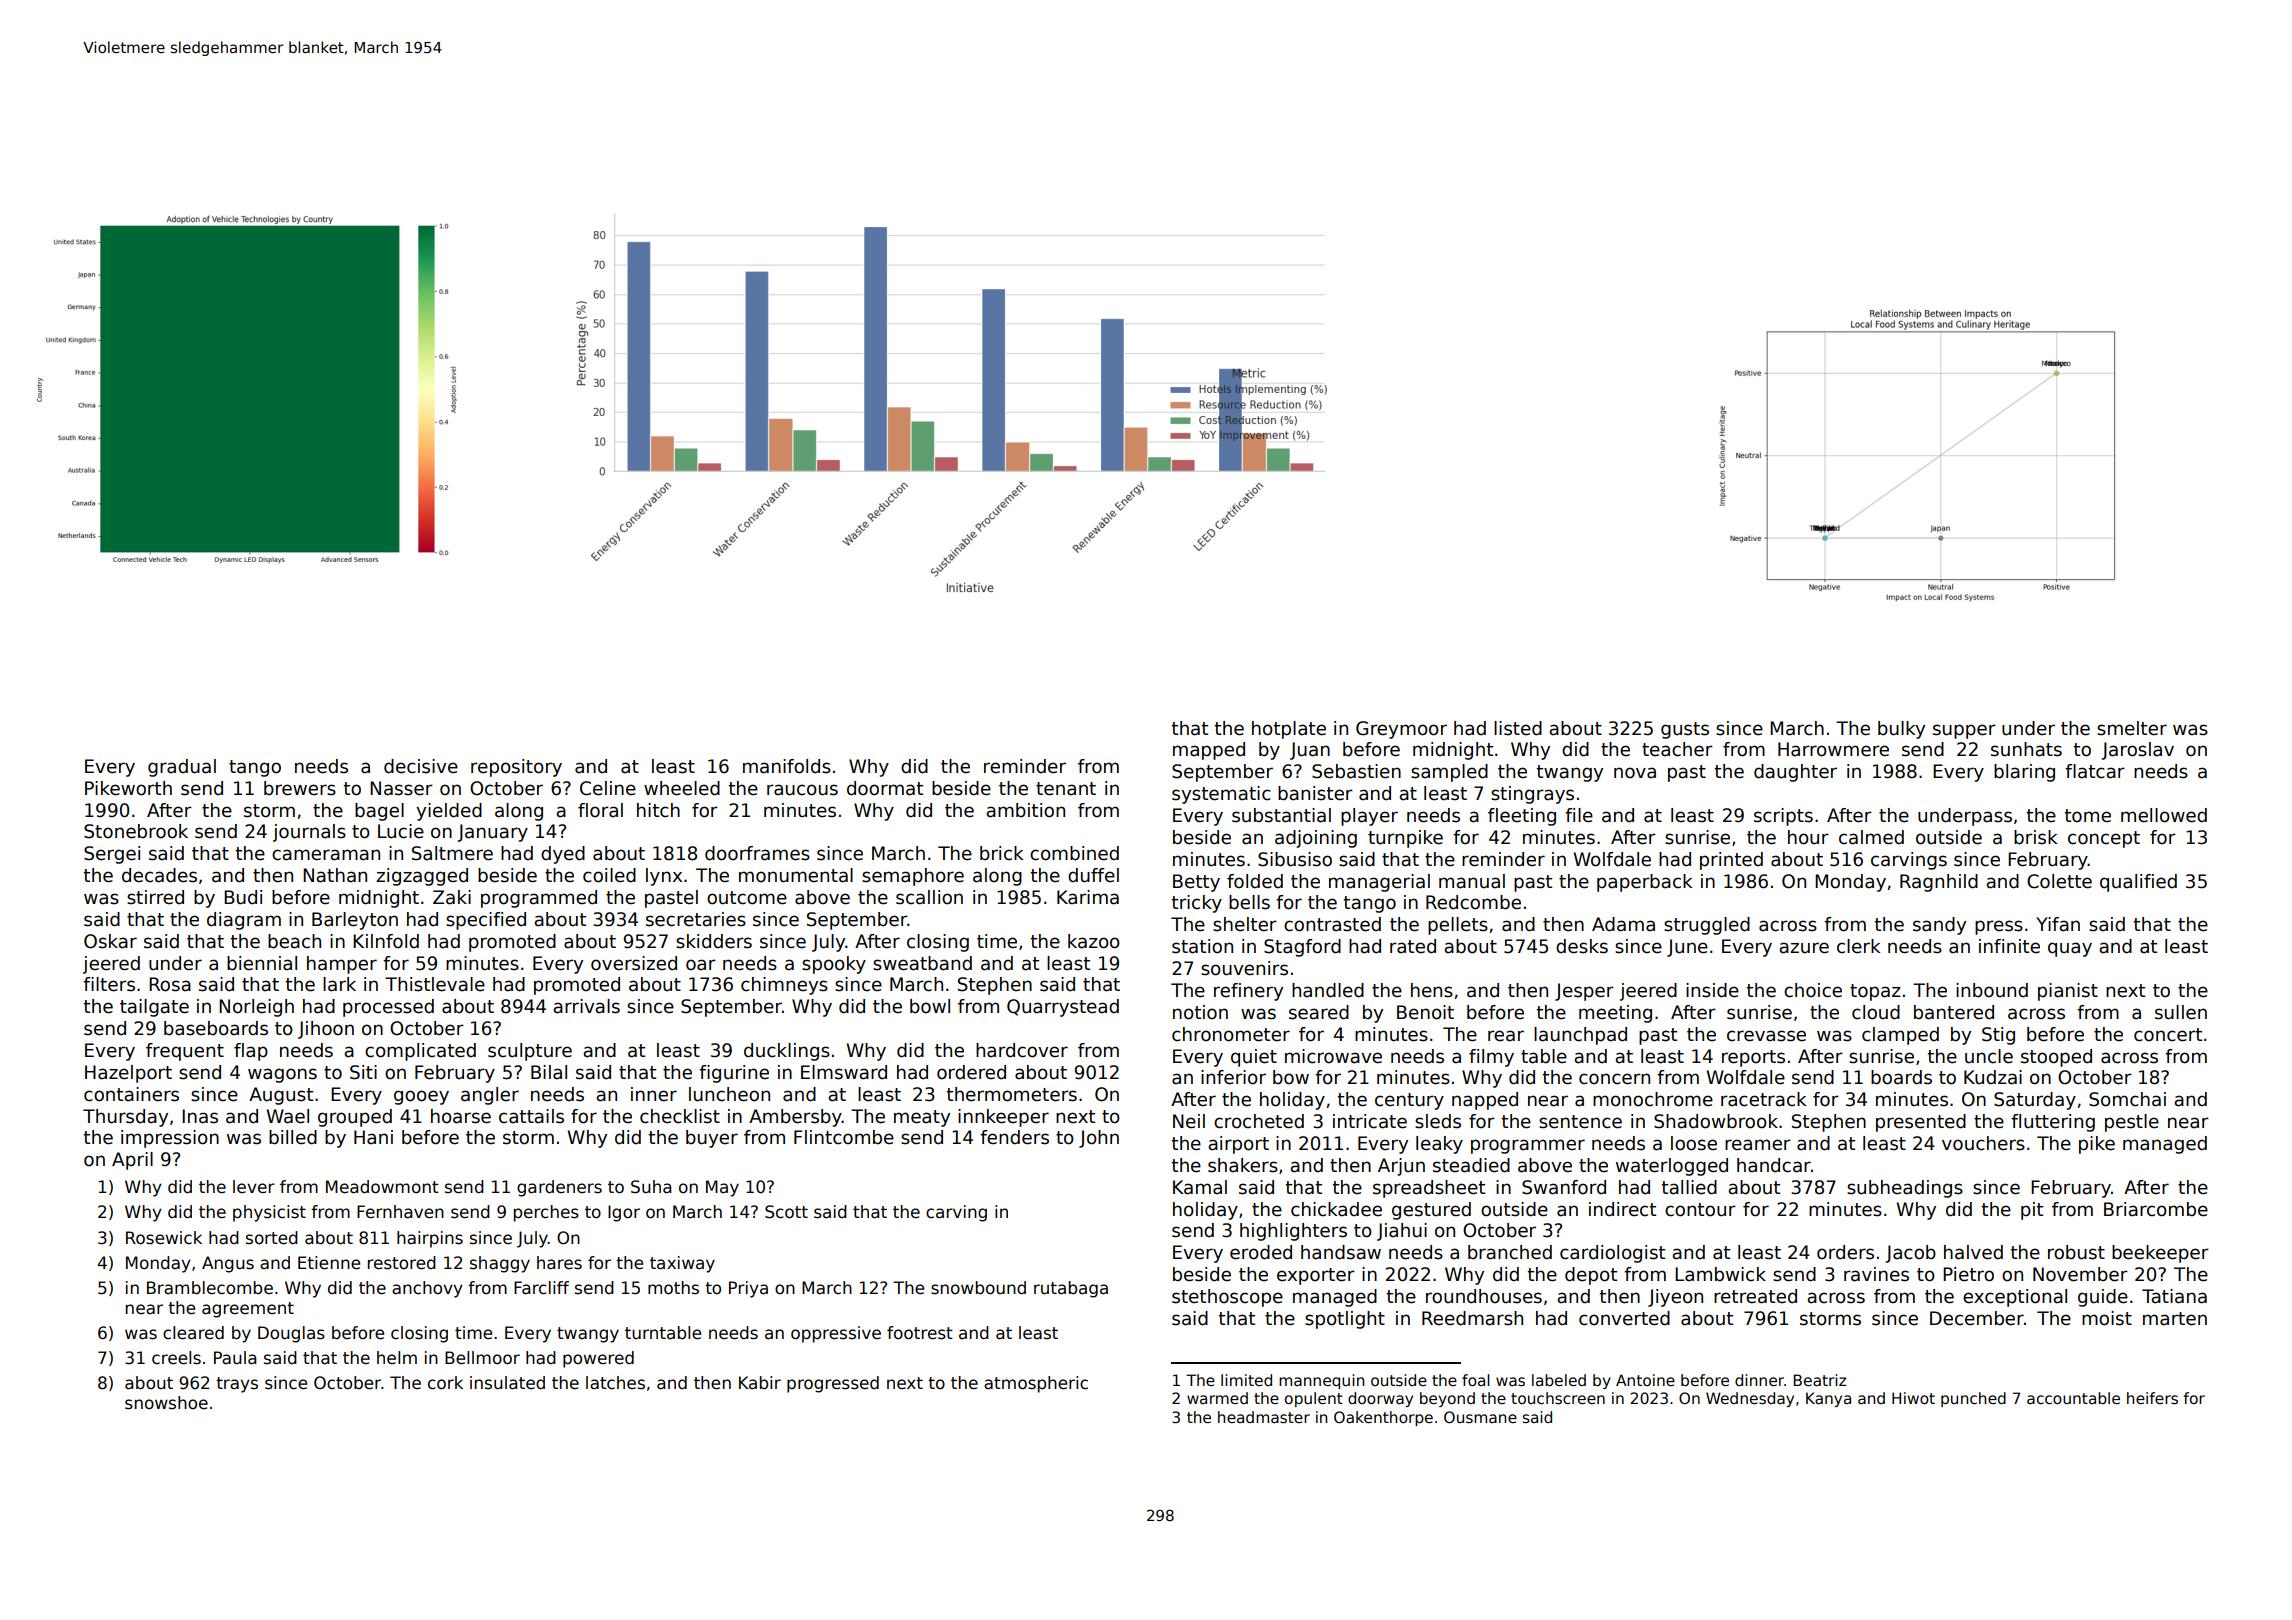 This document has height=1620, width=2292. Describe the element at coordinates (182, 768) in the document. I see `gradual` at that location.
